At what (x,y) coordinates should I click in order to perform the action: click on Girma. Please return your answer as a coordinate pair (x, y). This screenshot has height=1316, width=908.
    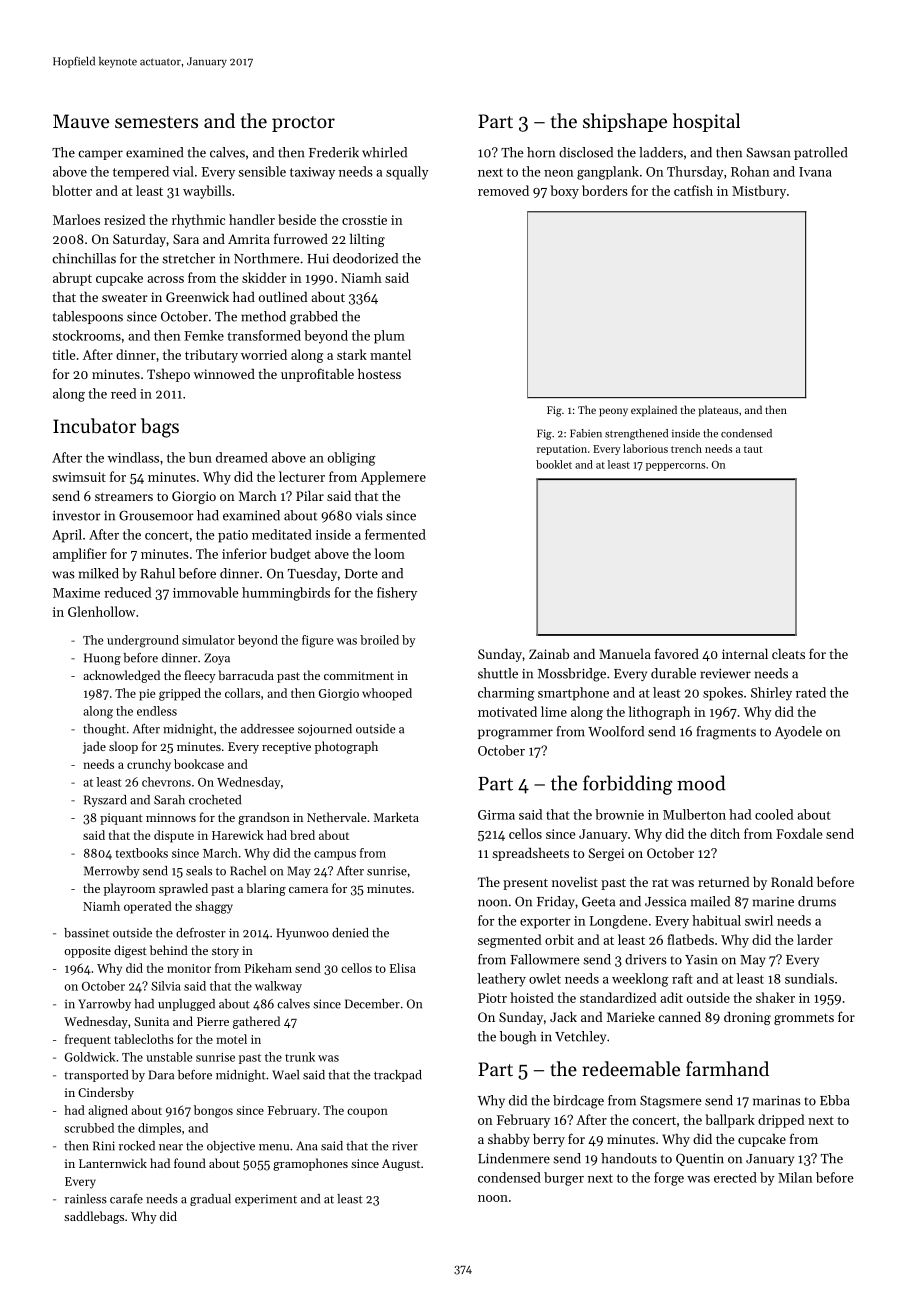
    Looking at the image, I should click on (496, 815).
